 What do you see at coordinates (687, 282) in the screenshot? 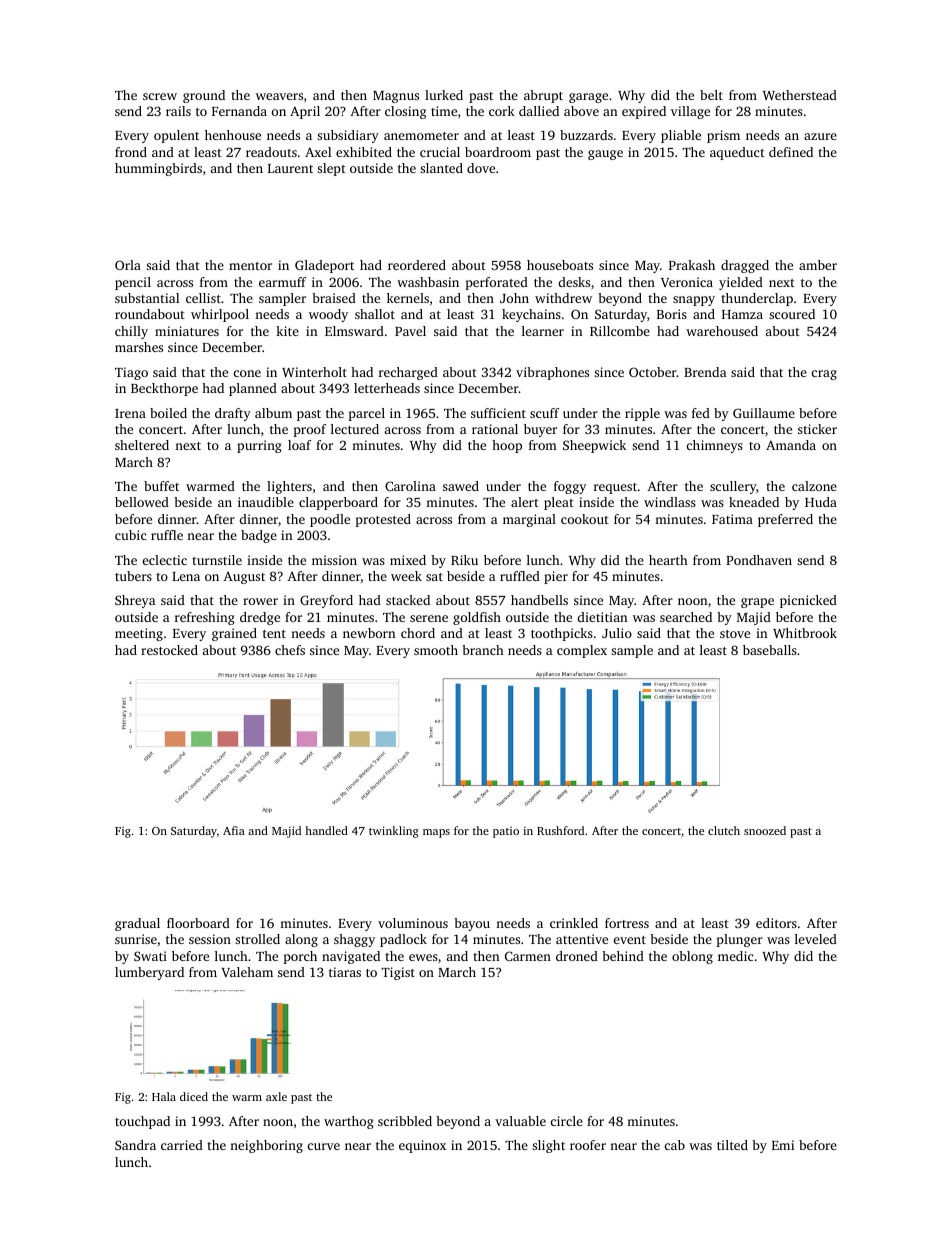
I see `Veronica` at bounding box center [687, 282].
